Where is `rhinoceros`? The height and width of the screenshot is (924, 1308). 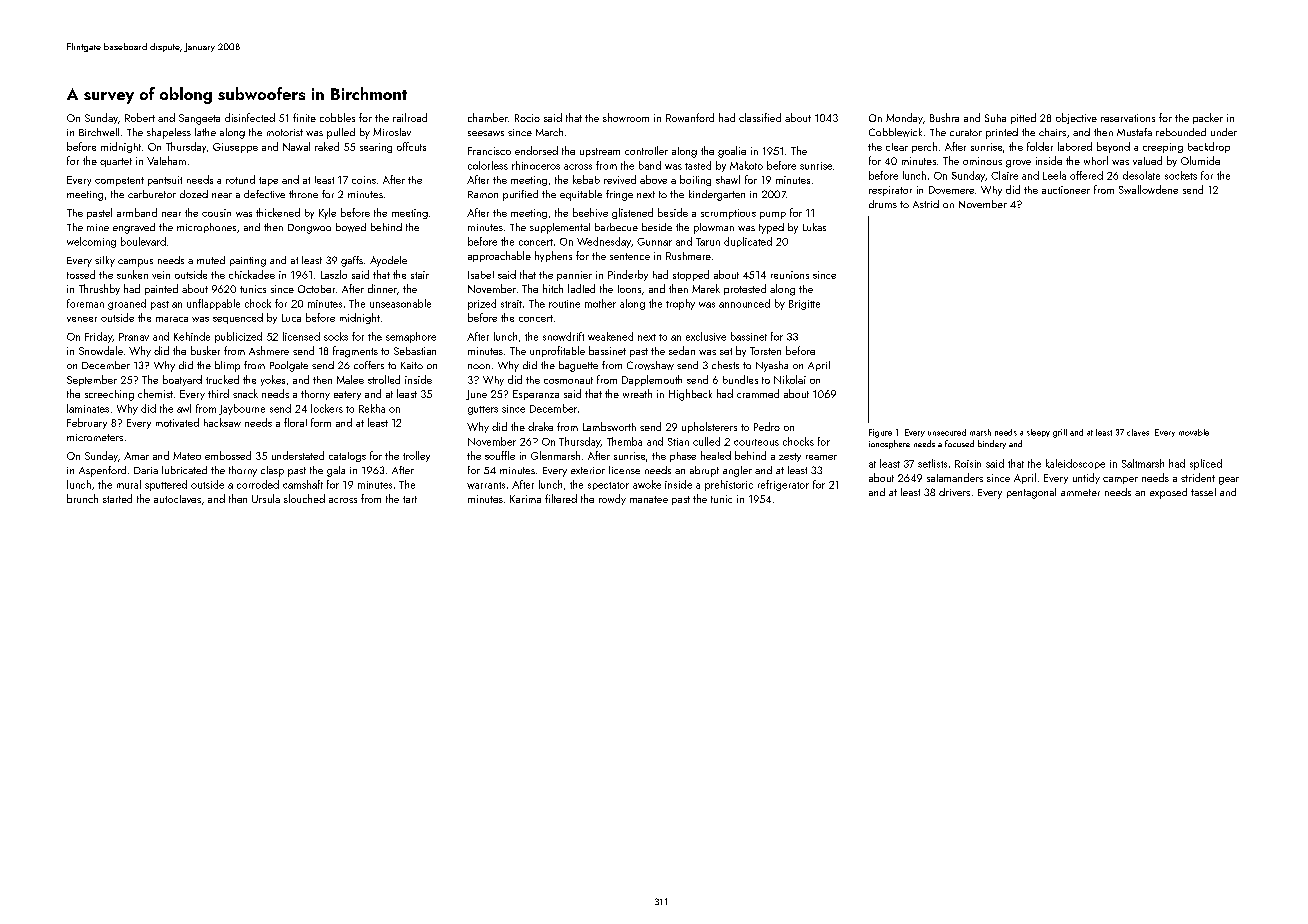
rhinoceros is located at coordinates (536, 165).
